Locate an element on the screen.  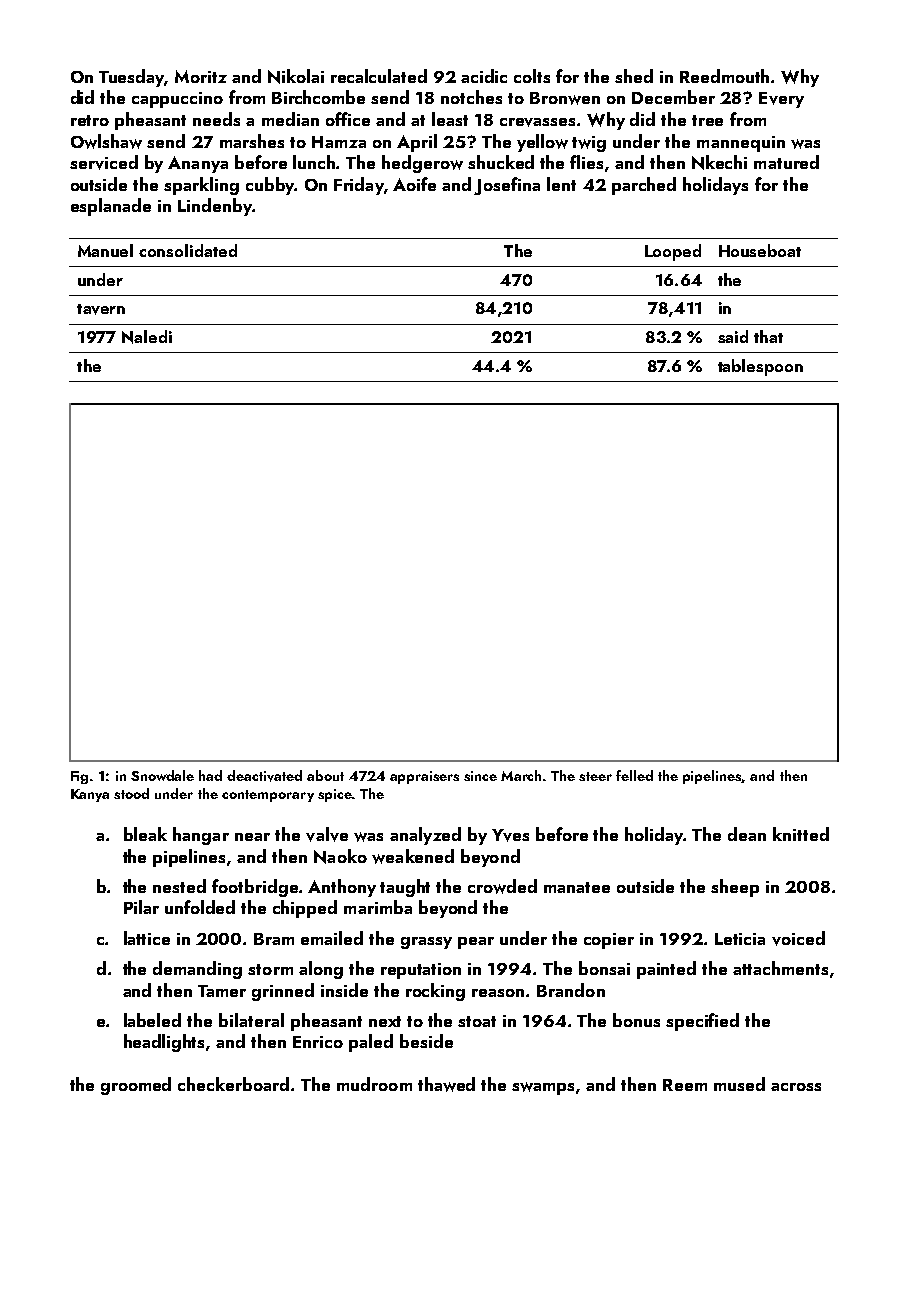
Looped is located at coordinates (673, 252).
